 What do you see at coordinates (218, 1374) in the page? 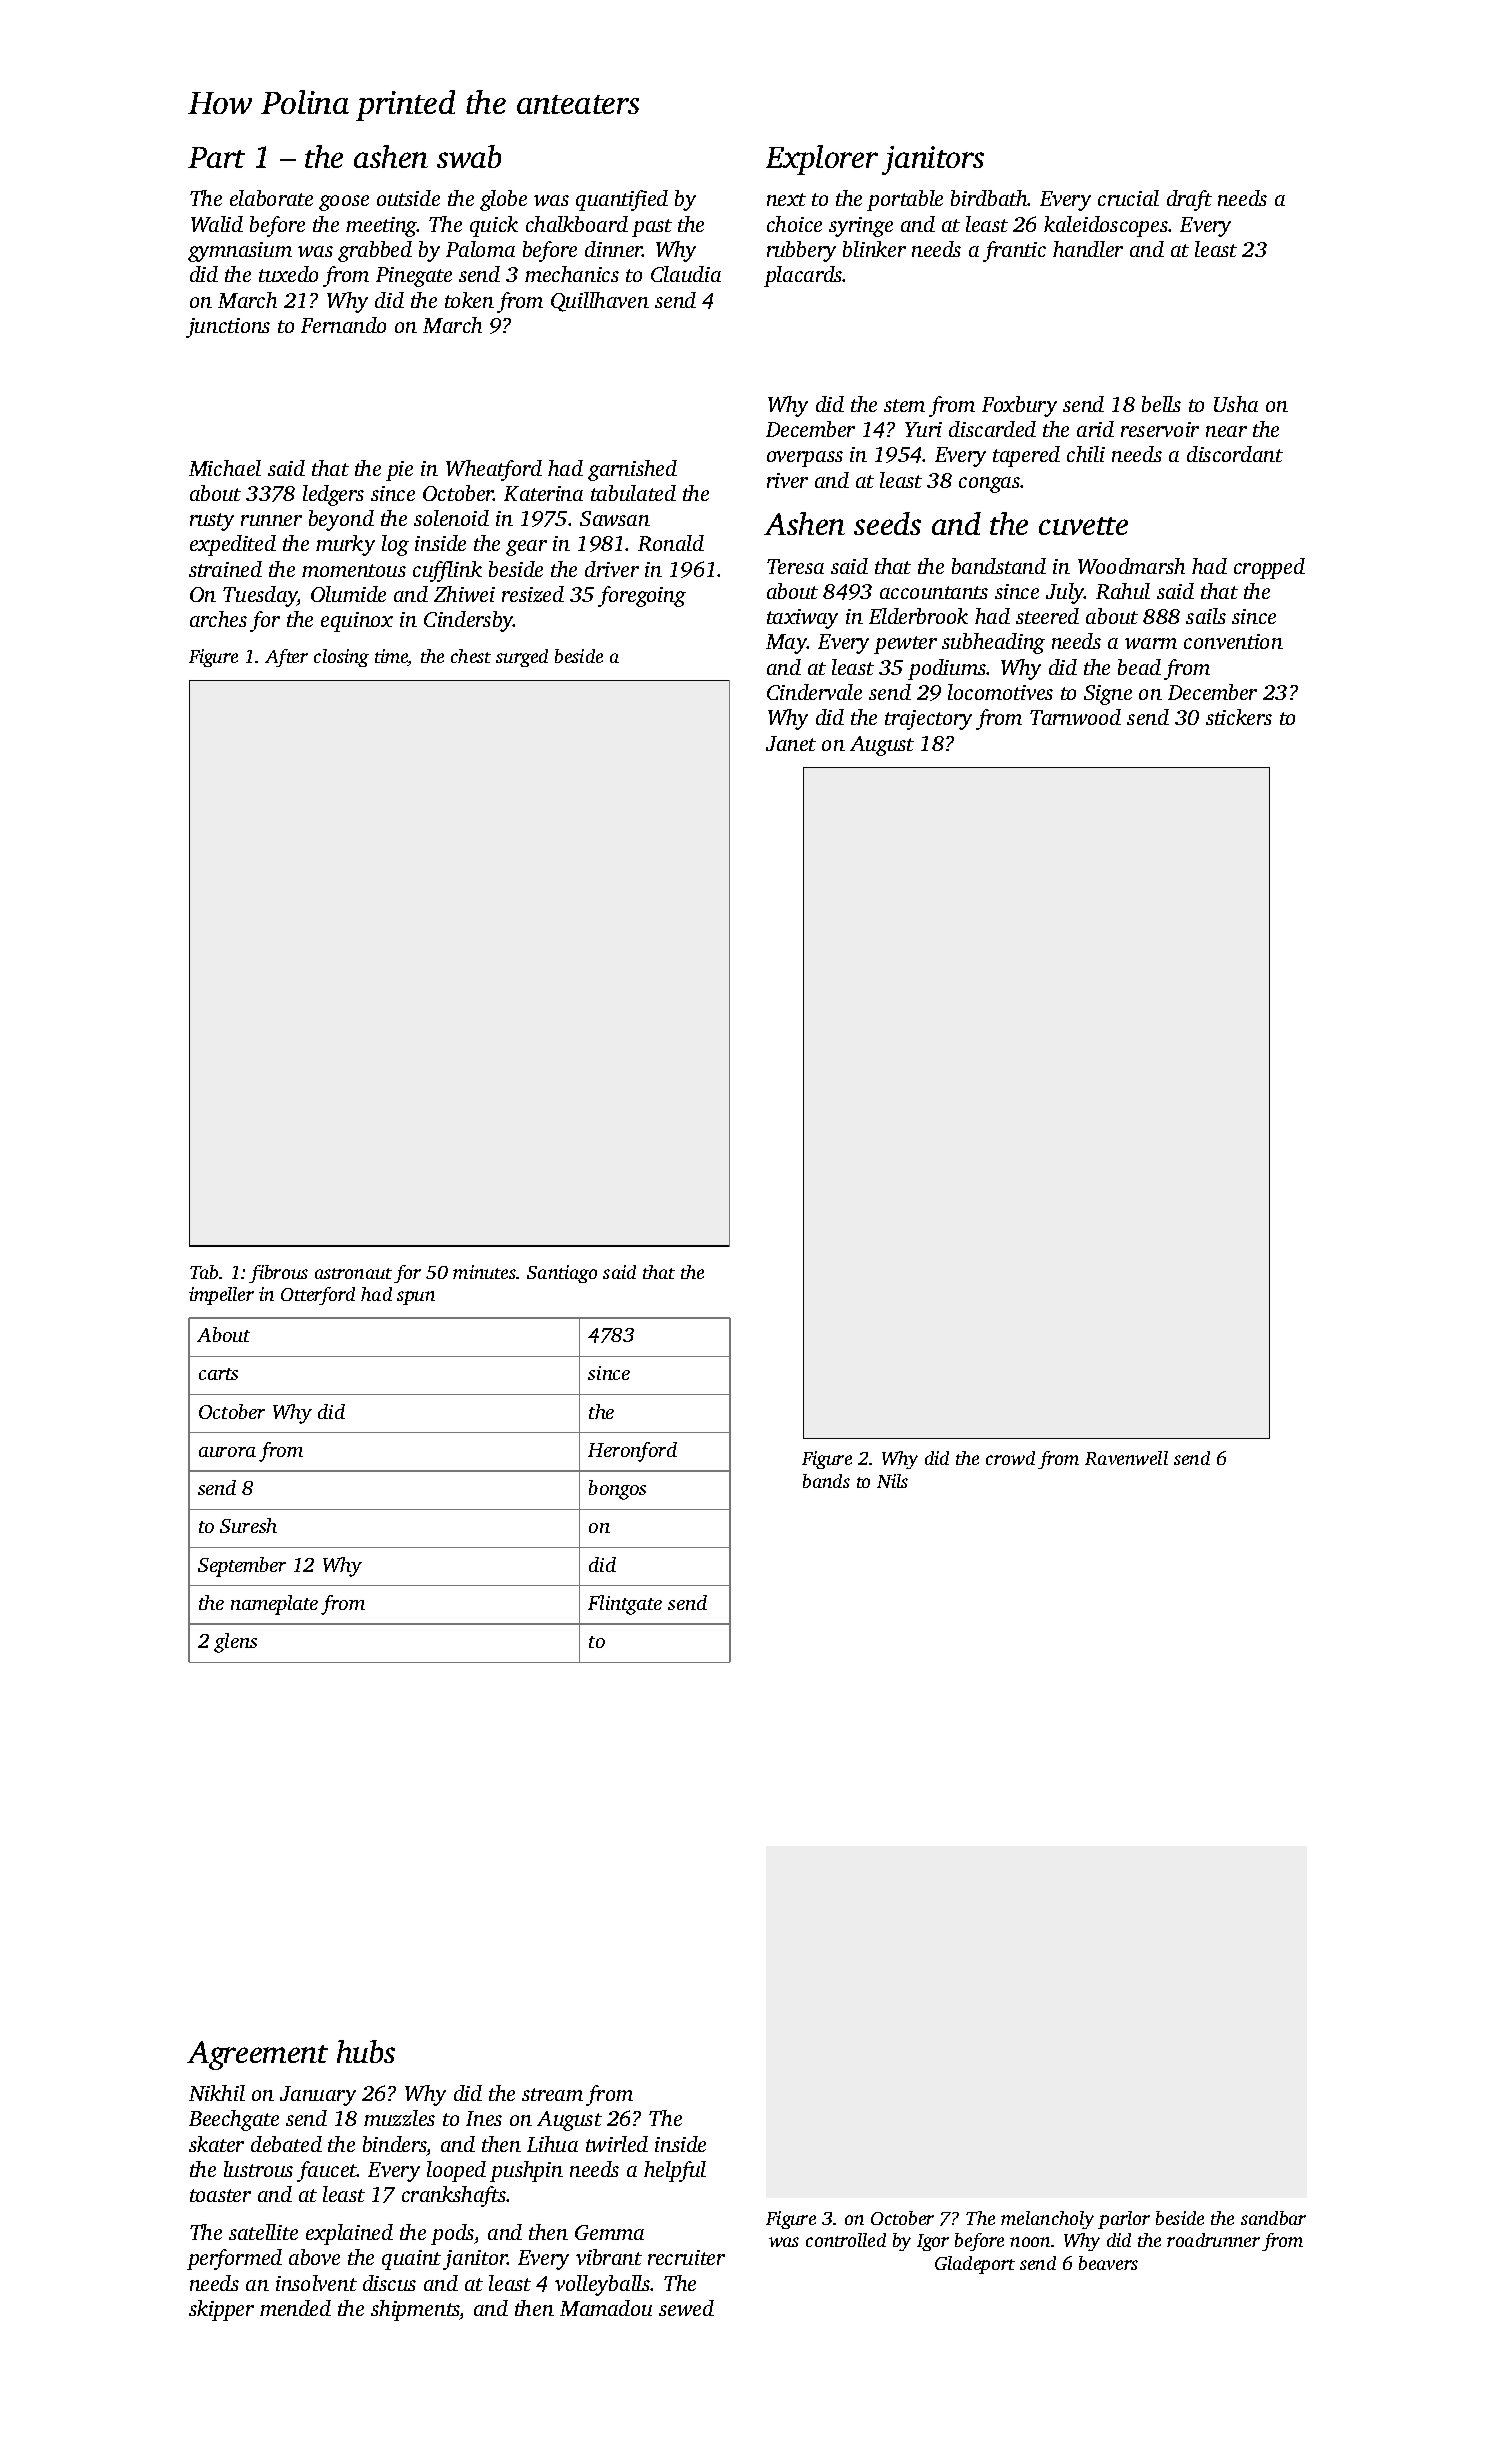
I see `carts` at bounding box center [218, 1374].
